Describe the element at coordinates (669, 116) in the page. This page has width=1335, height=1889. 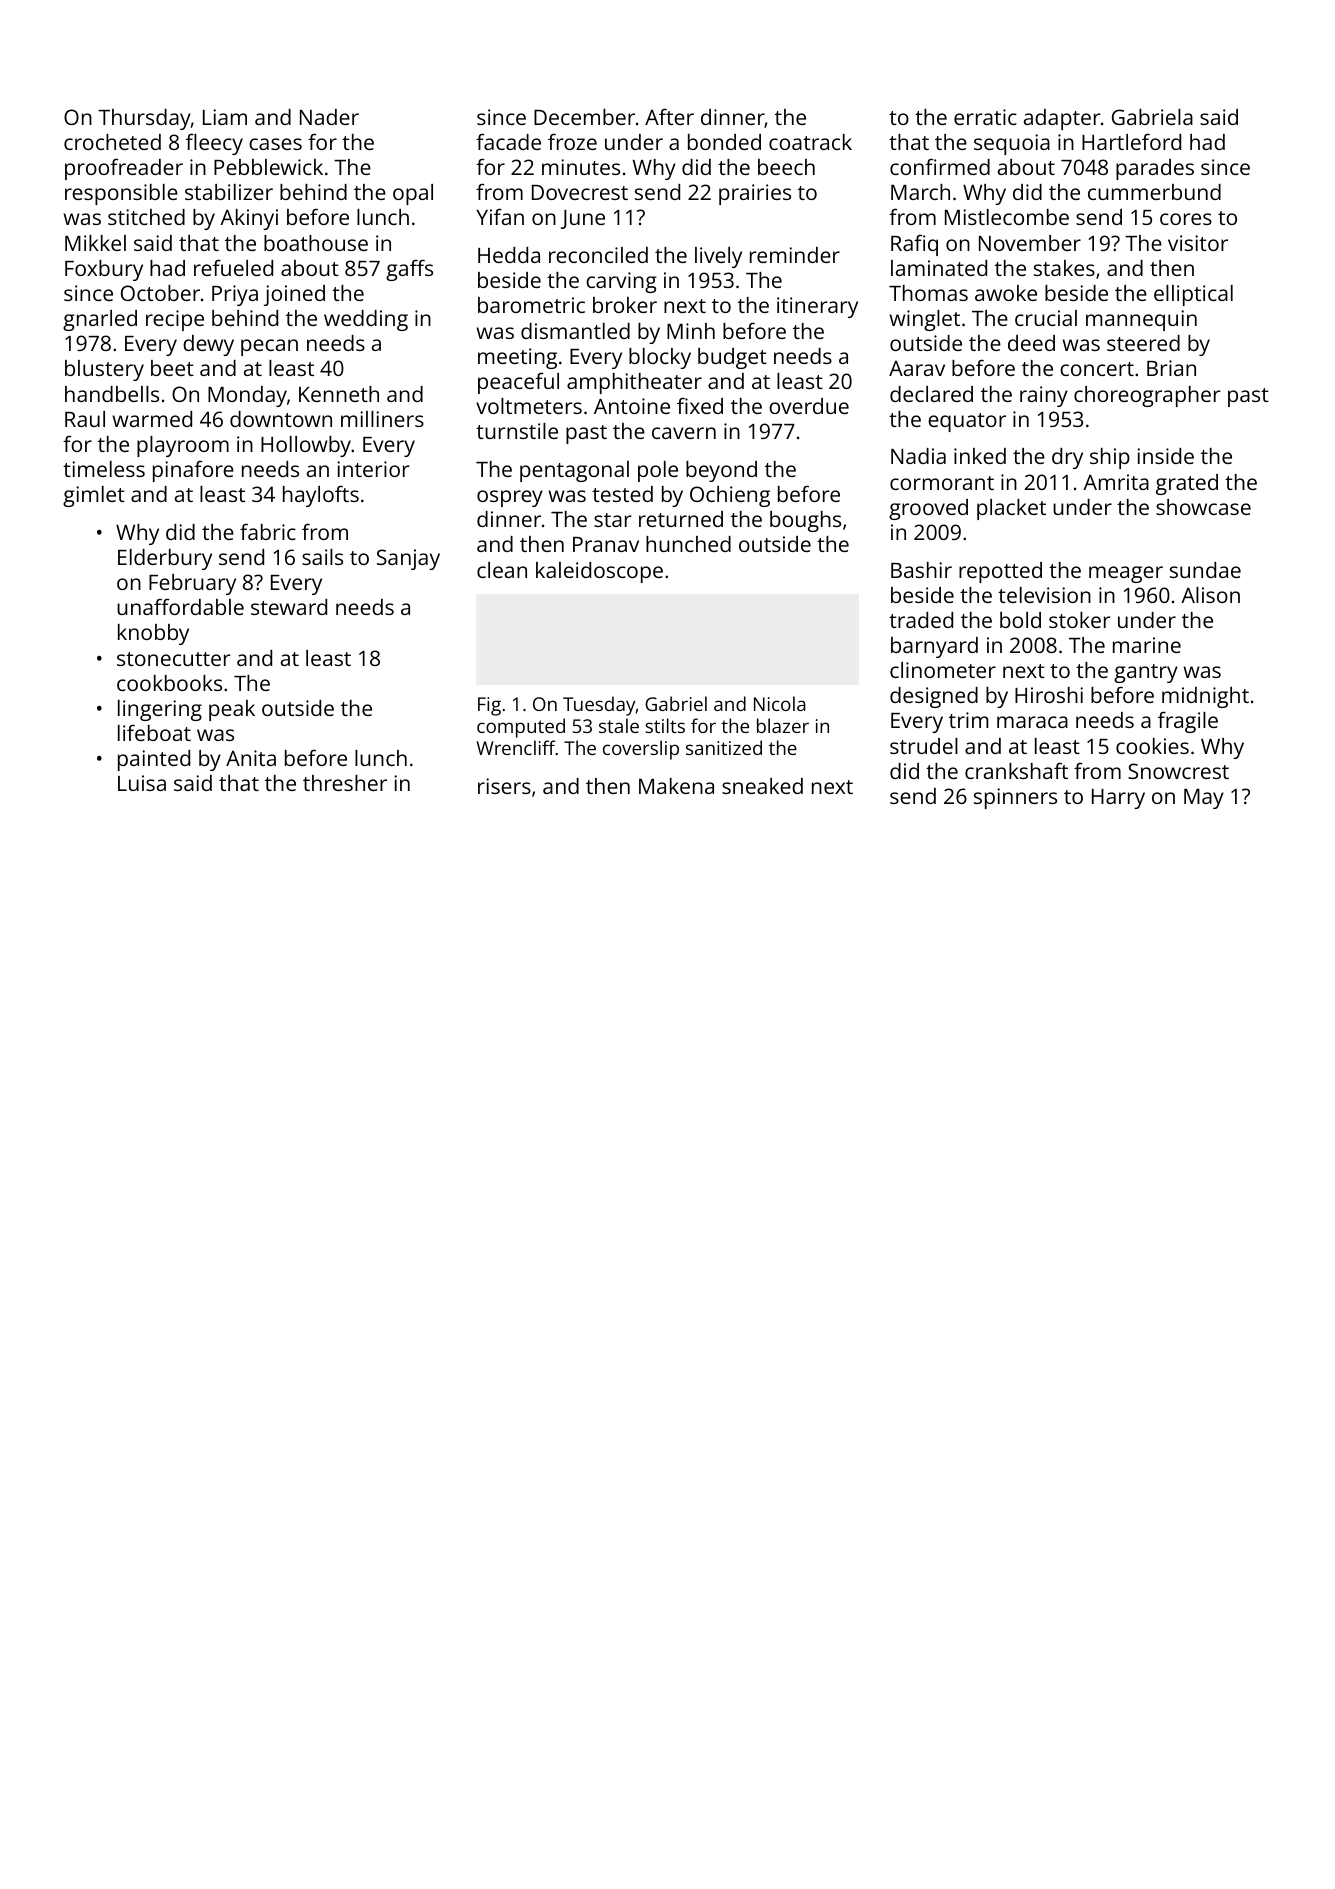
I see `After` at that location.
